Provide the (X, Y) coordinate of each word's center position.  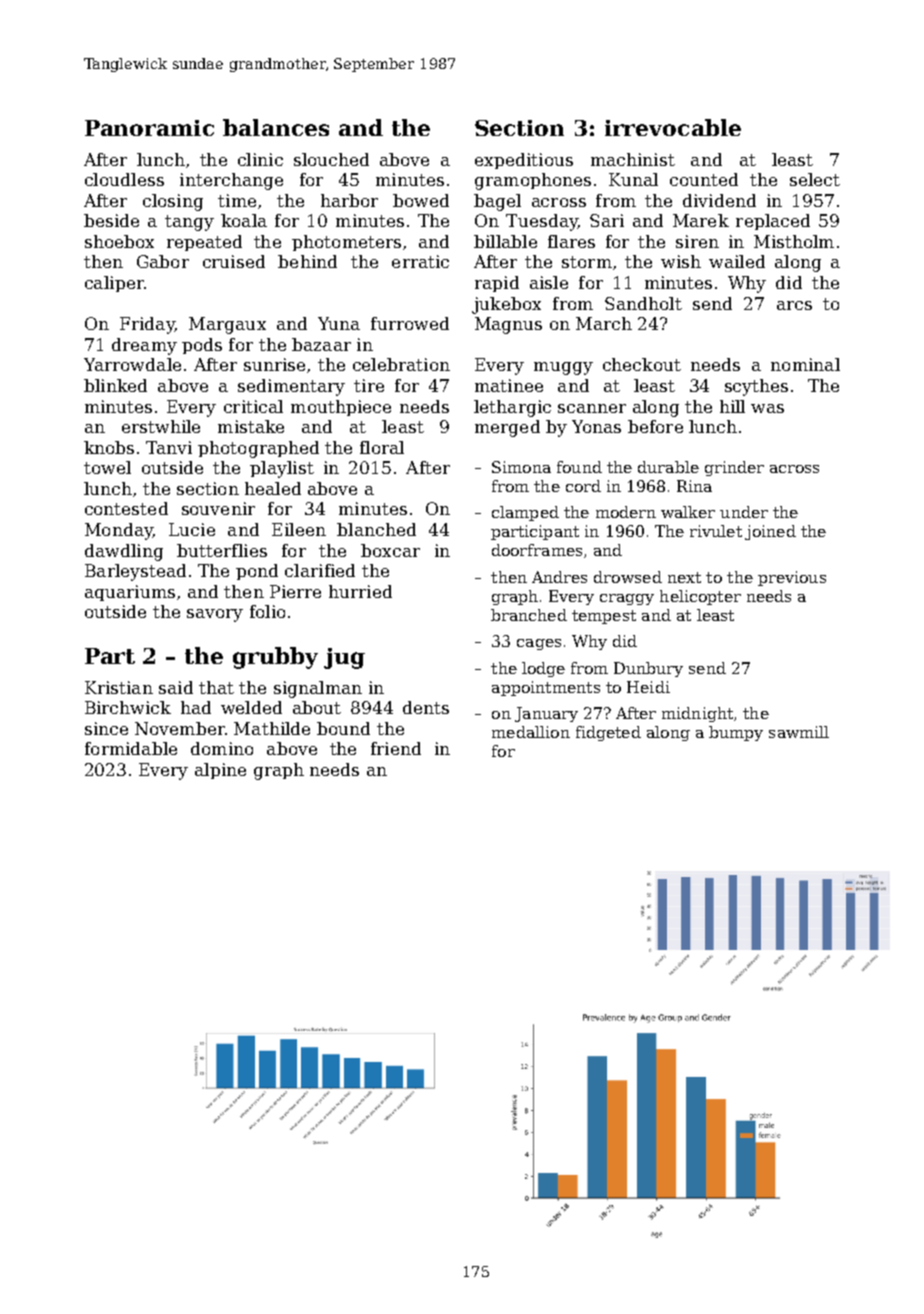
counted (704, 179)
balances (276, 127)
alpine (220, 771)
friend (396, 748)
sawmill (799, 732)
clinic (260, 159)
